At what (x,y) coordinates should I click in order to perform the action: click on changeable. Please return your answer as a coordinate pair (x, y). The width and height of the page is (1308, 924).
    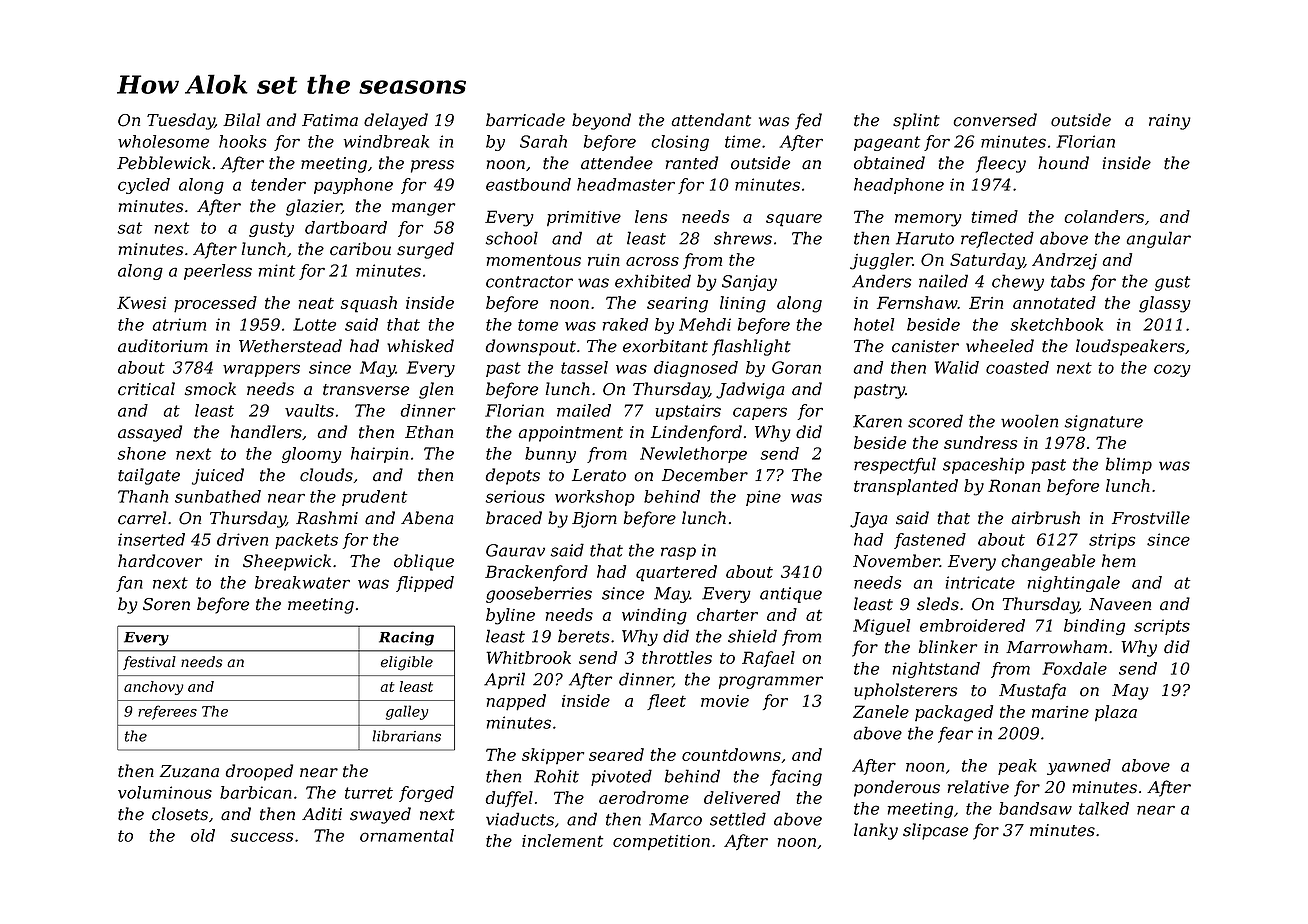
    Looking at the image, I should click on (1048, 562).
